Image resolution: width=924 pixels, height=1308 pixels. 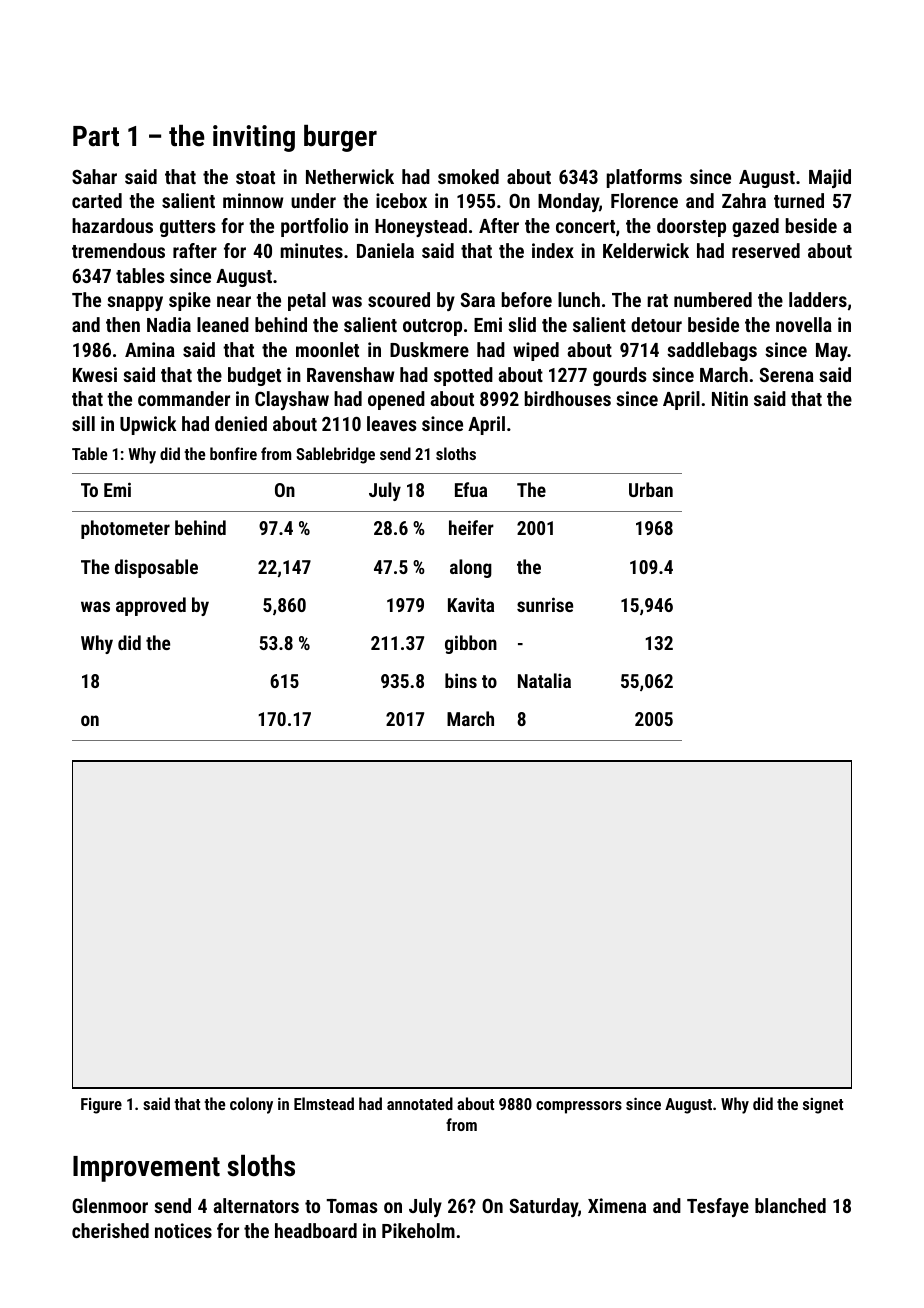 I want to click on budget, so click(x=254, y=376).
